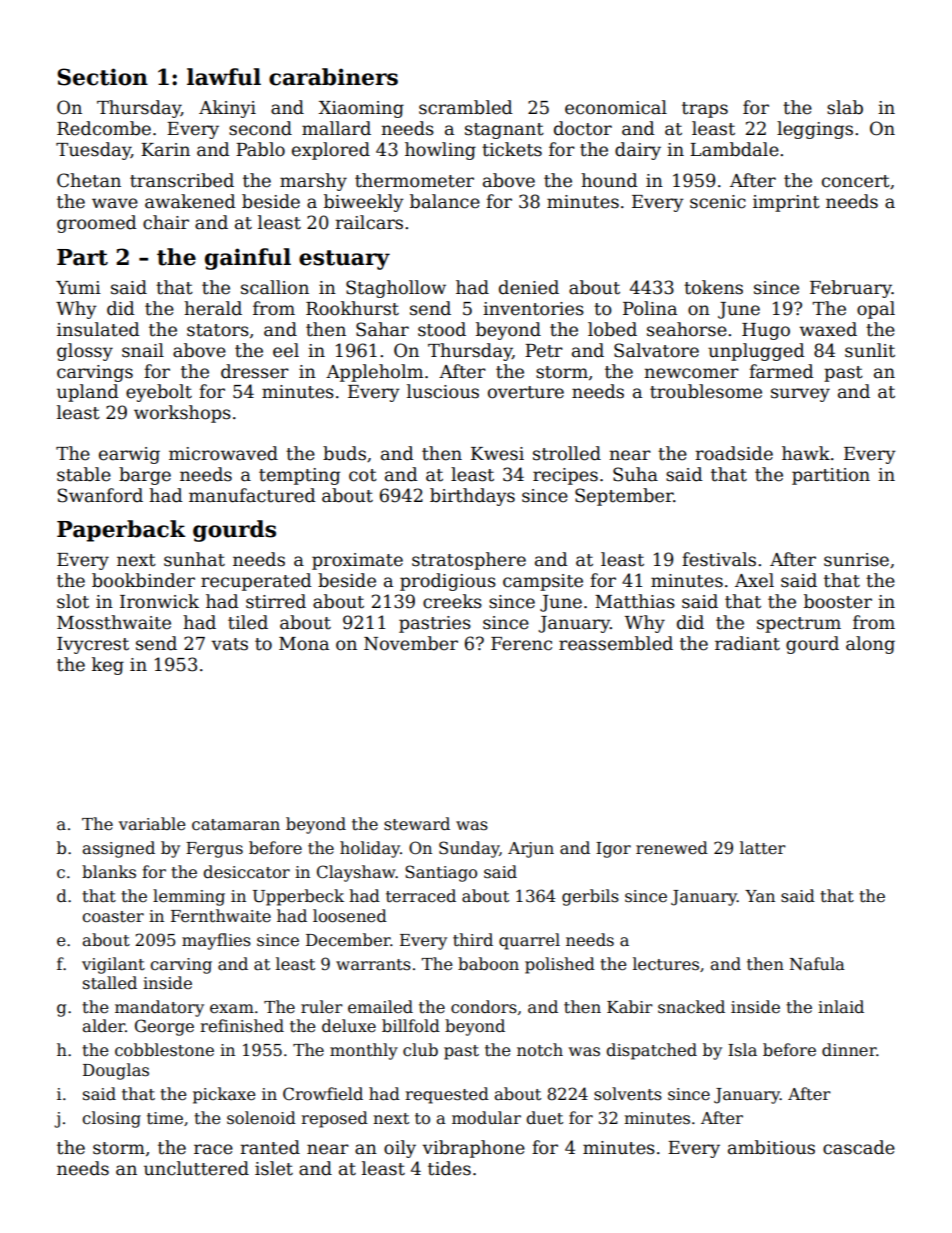  Describe the element at coordinates (859, 1147) in the image. I see `cascade` at that location.
